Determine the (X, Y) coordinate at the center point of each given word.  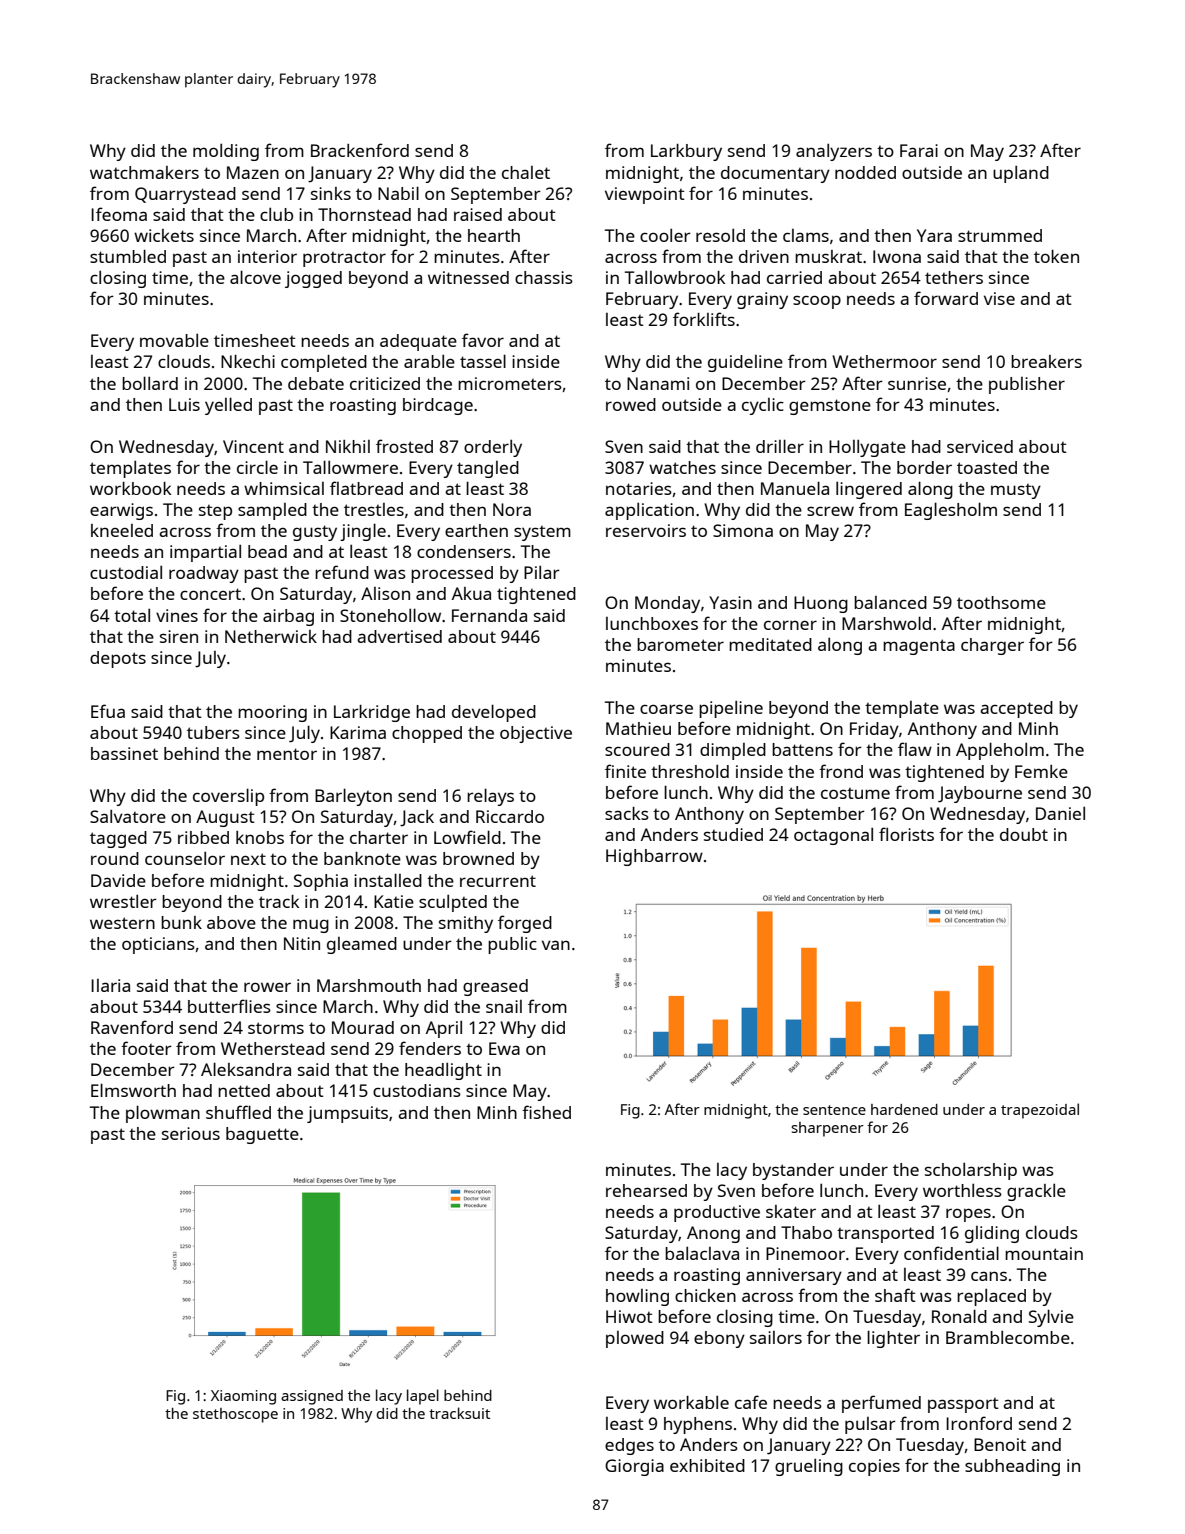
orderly (493, 448)
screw (830, 511)
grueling (809, 1467)
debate (316, 383)
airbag (288, 617)
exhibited (707, 1465)
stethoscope (235, 1415)
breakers (1046, 361)
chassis (544, 277)
